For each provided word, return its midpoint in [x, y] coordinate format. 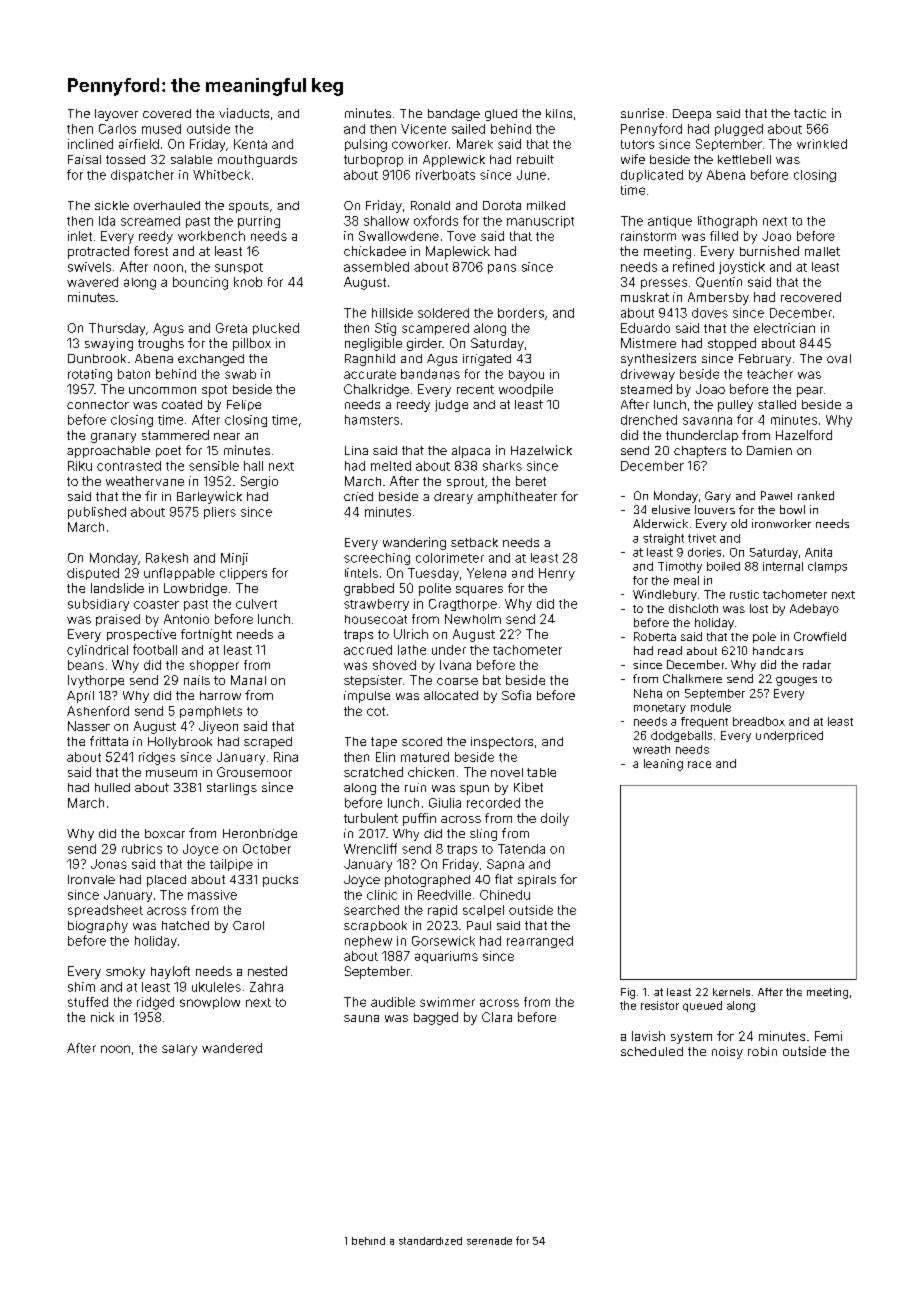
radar [817, 664]
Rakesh [167, 558]
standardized [430, 1241]
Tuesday [433, 574]
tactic [810, 113]
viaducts [244, 113]
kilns [559, 113]
